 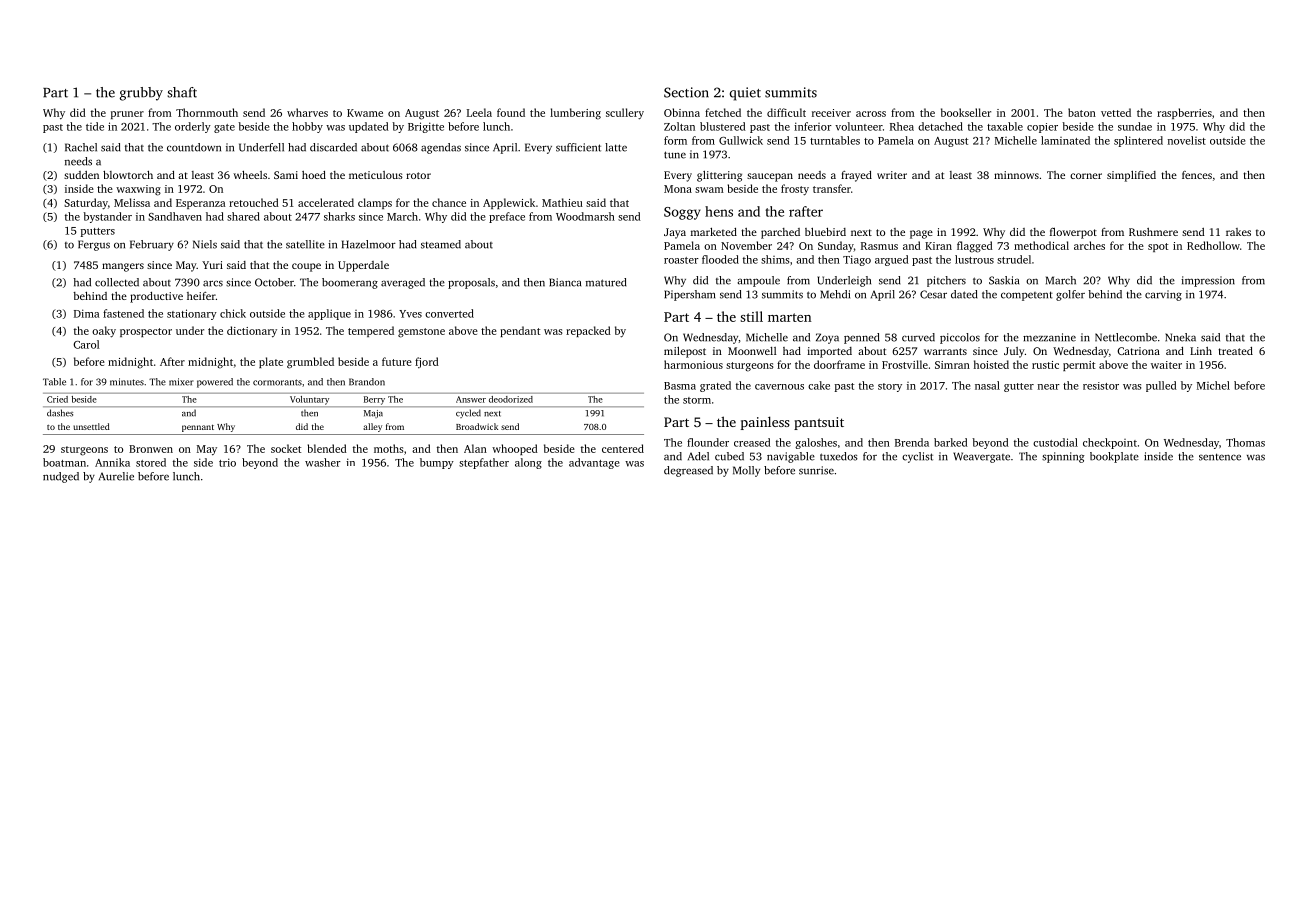 I want to click on Nneka, so click(x=1180, y=337).
